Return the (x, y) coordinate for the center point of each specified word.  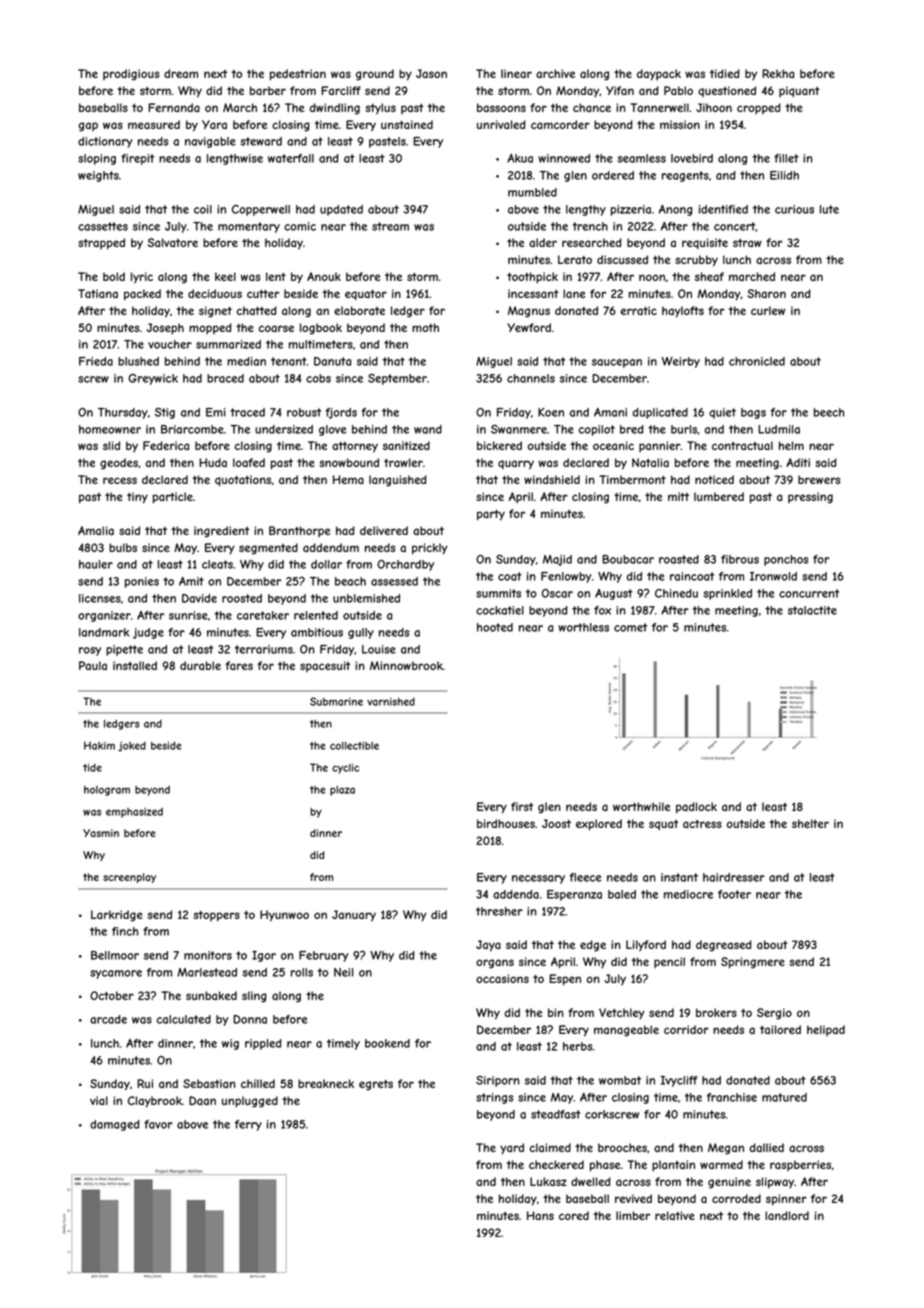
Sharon (766, 293)
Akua (520, 158)
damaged (115, 1125)
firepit (137, 159)
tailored (780, 1029)
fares (239, 665)
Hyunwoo (284, 916)
